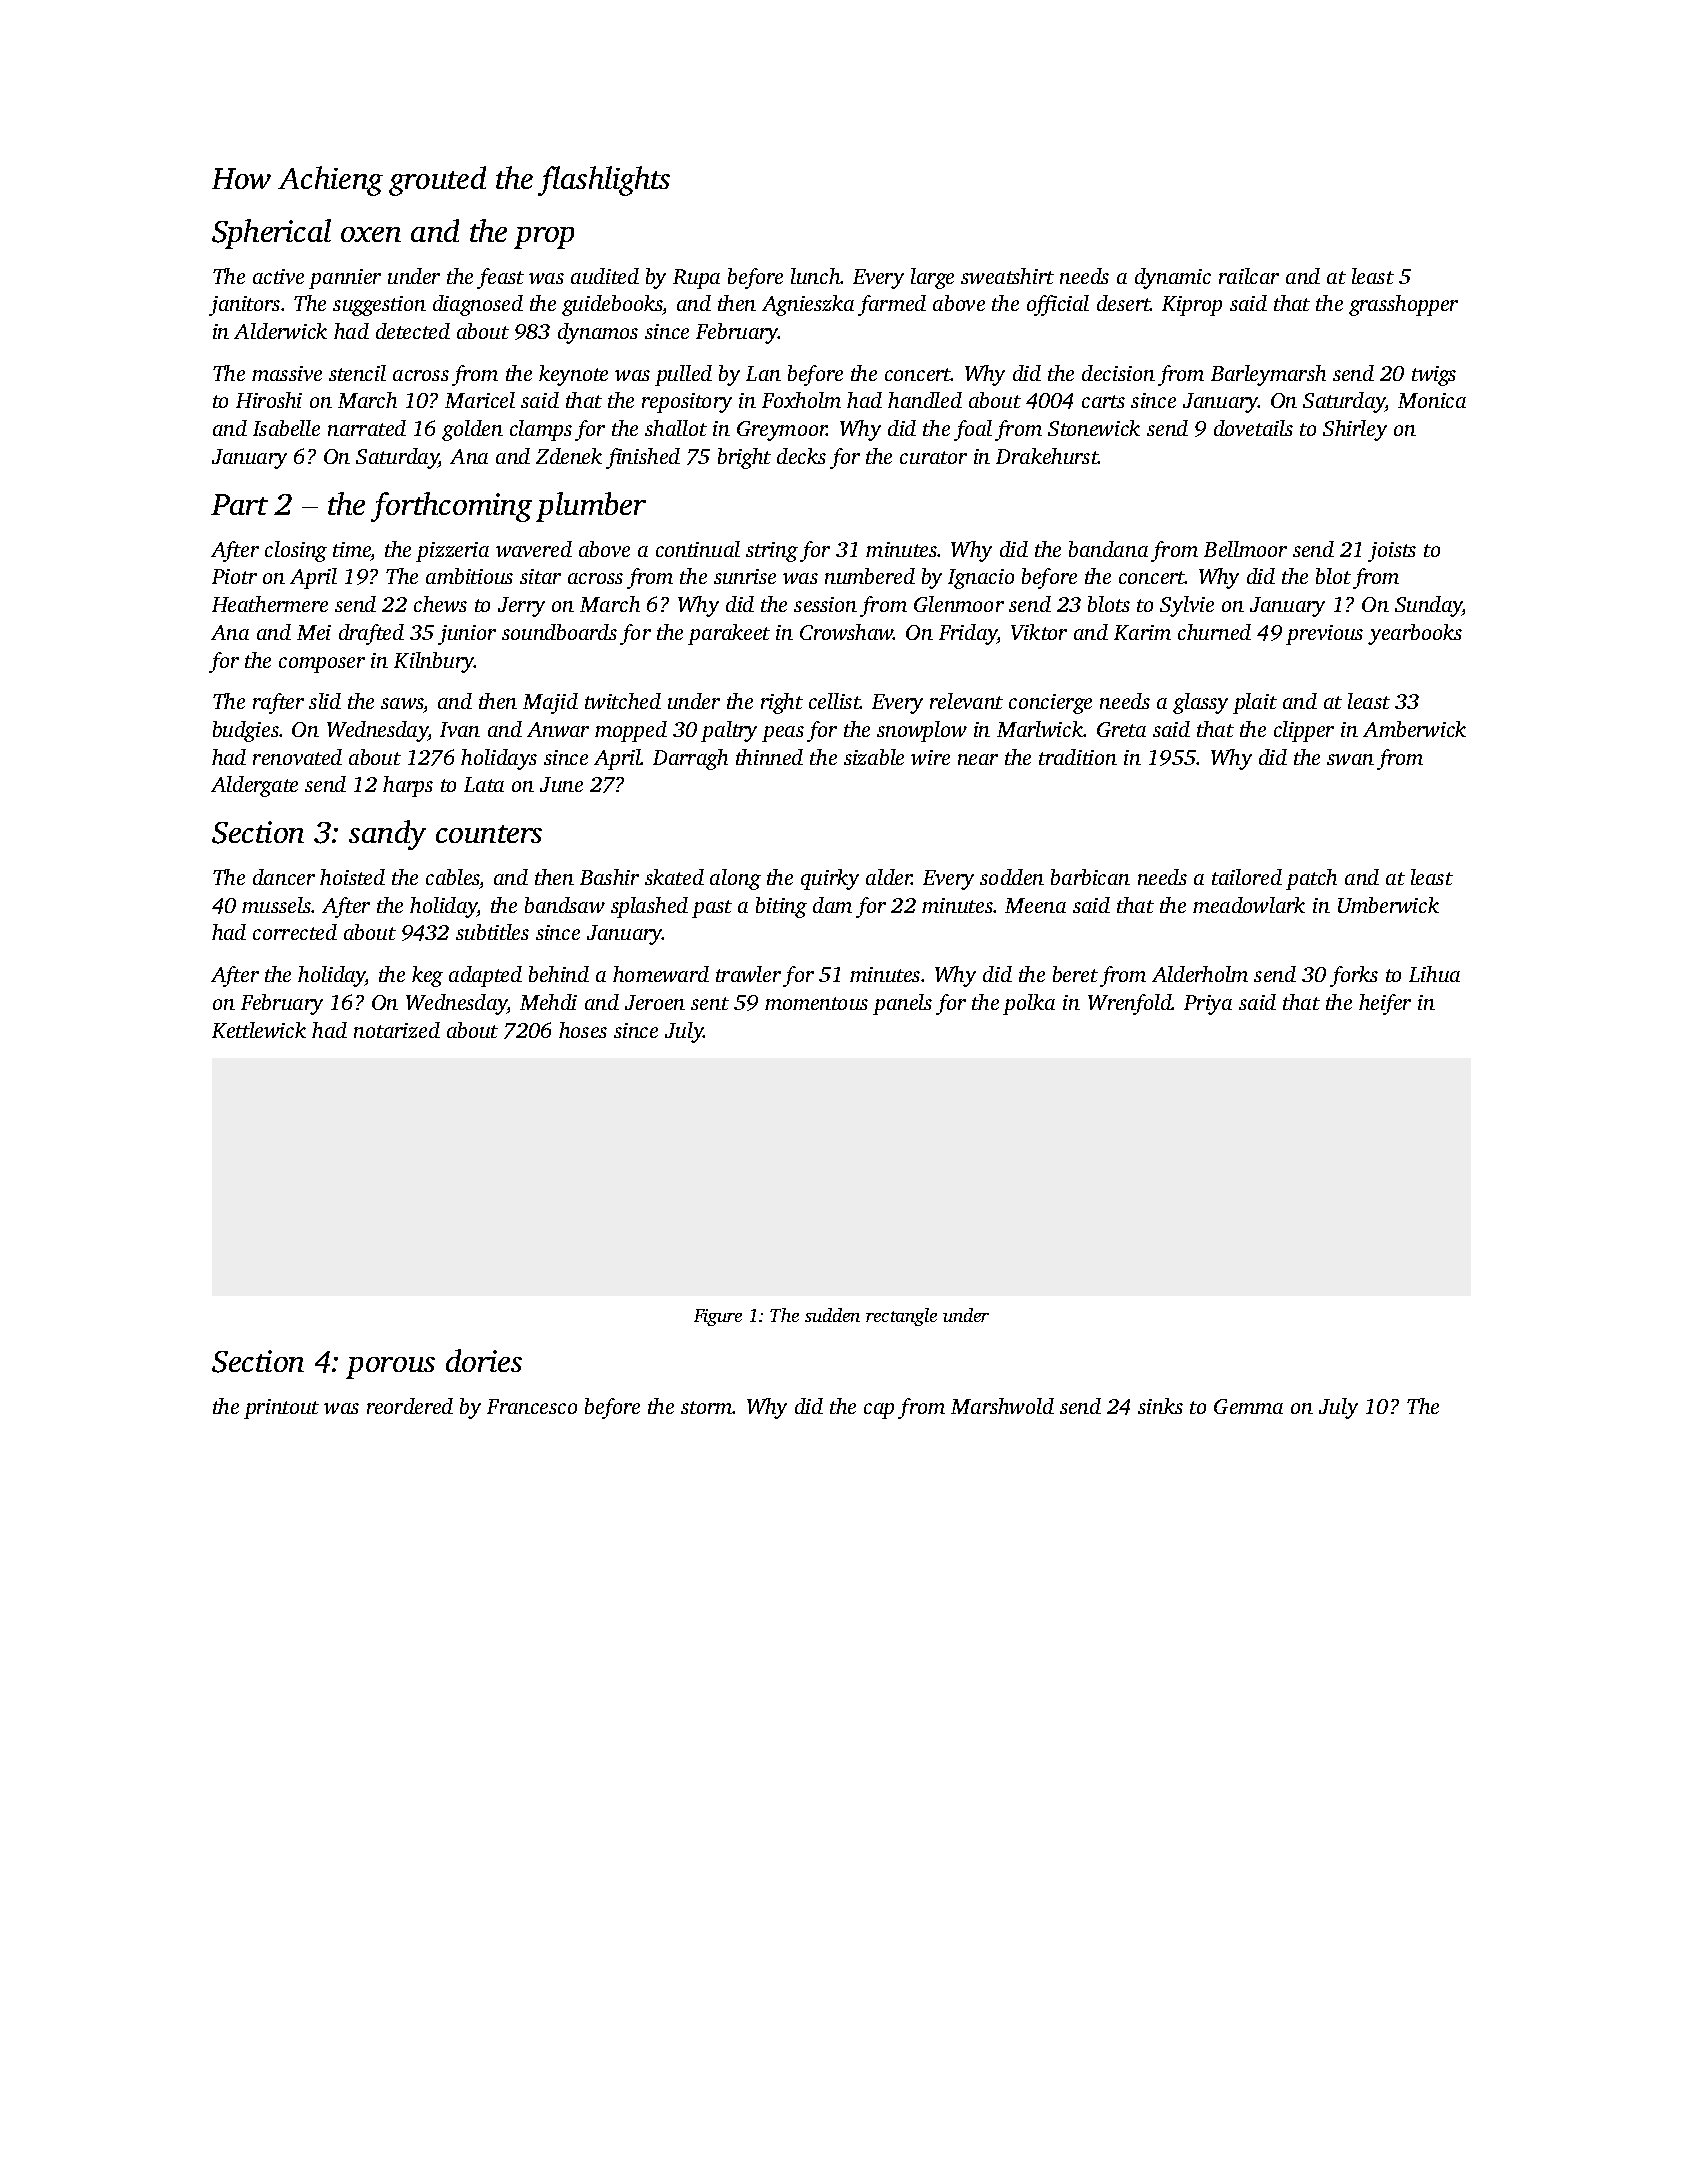  Describe the element at coordinates (1173, 278) in the screenshot. I see `dynamic` at that location.
